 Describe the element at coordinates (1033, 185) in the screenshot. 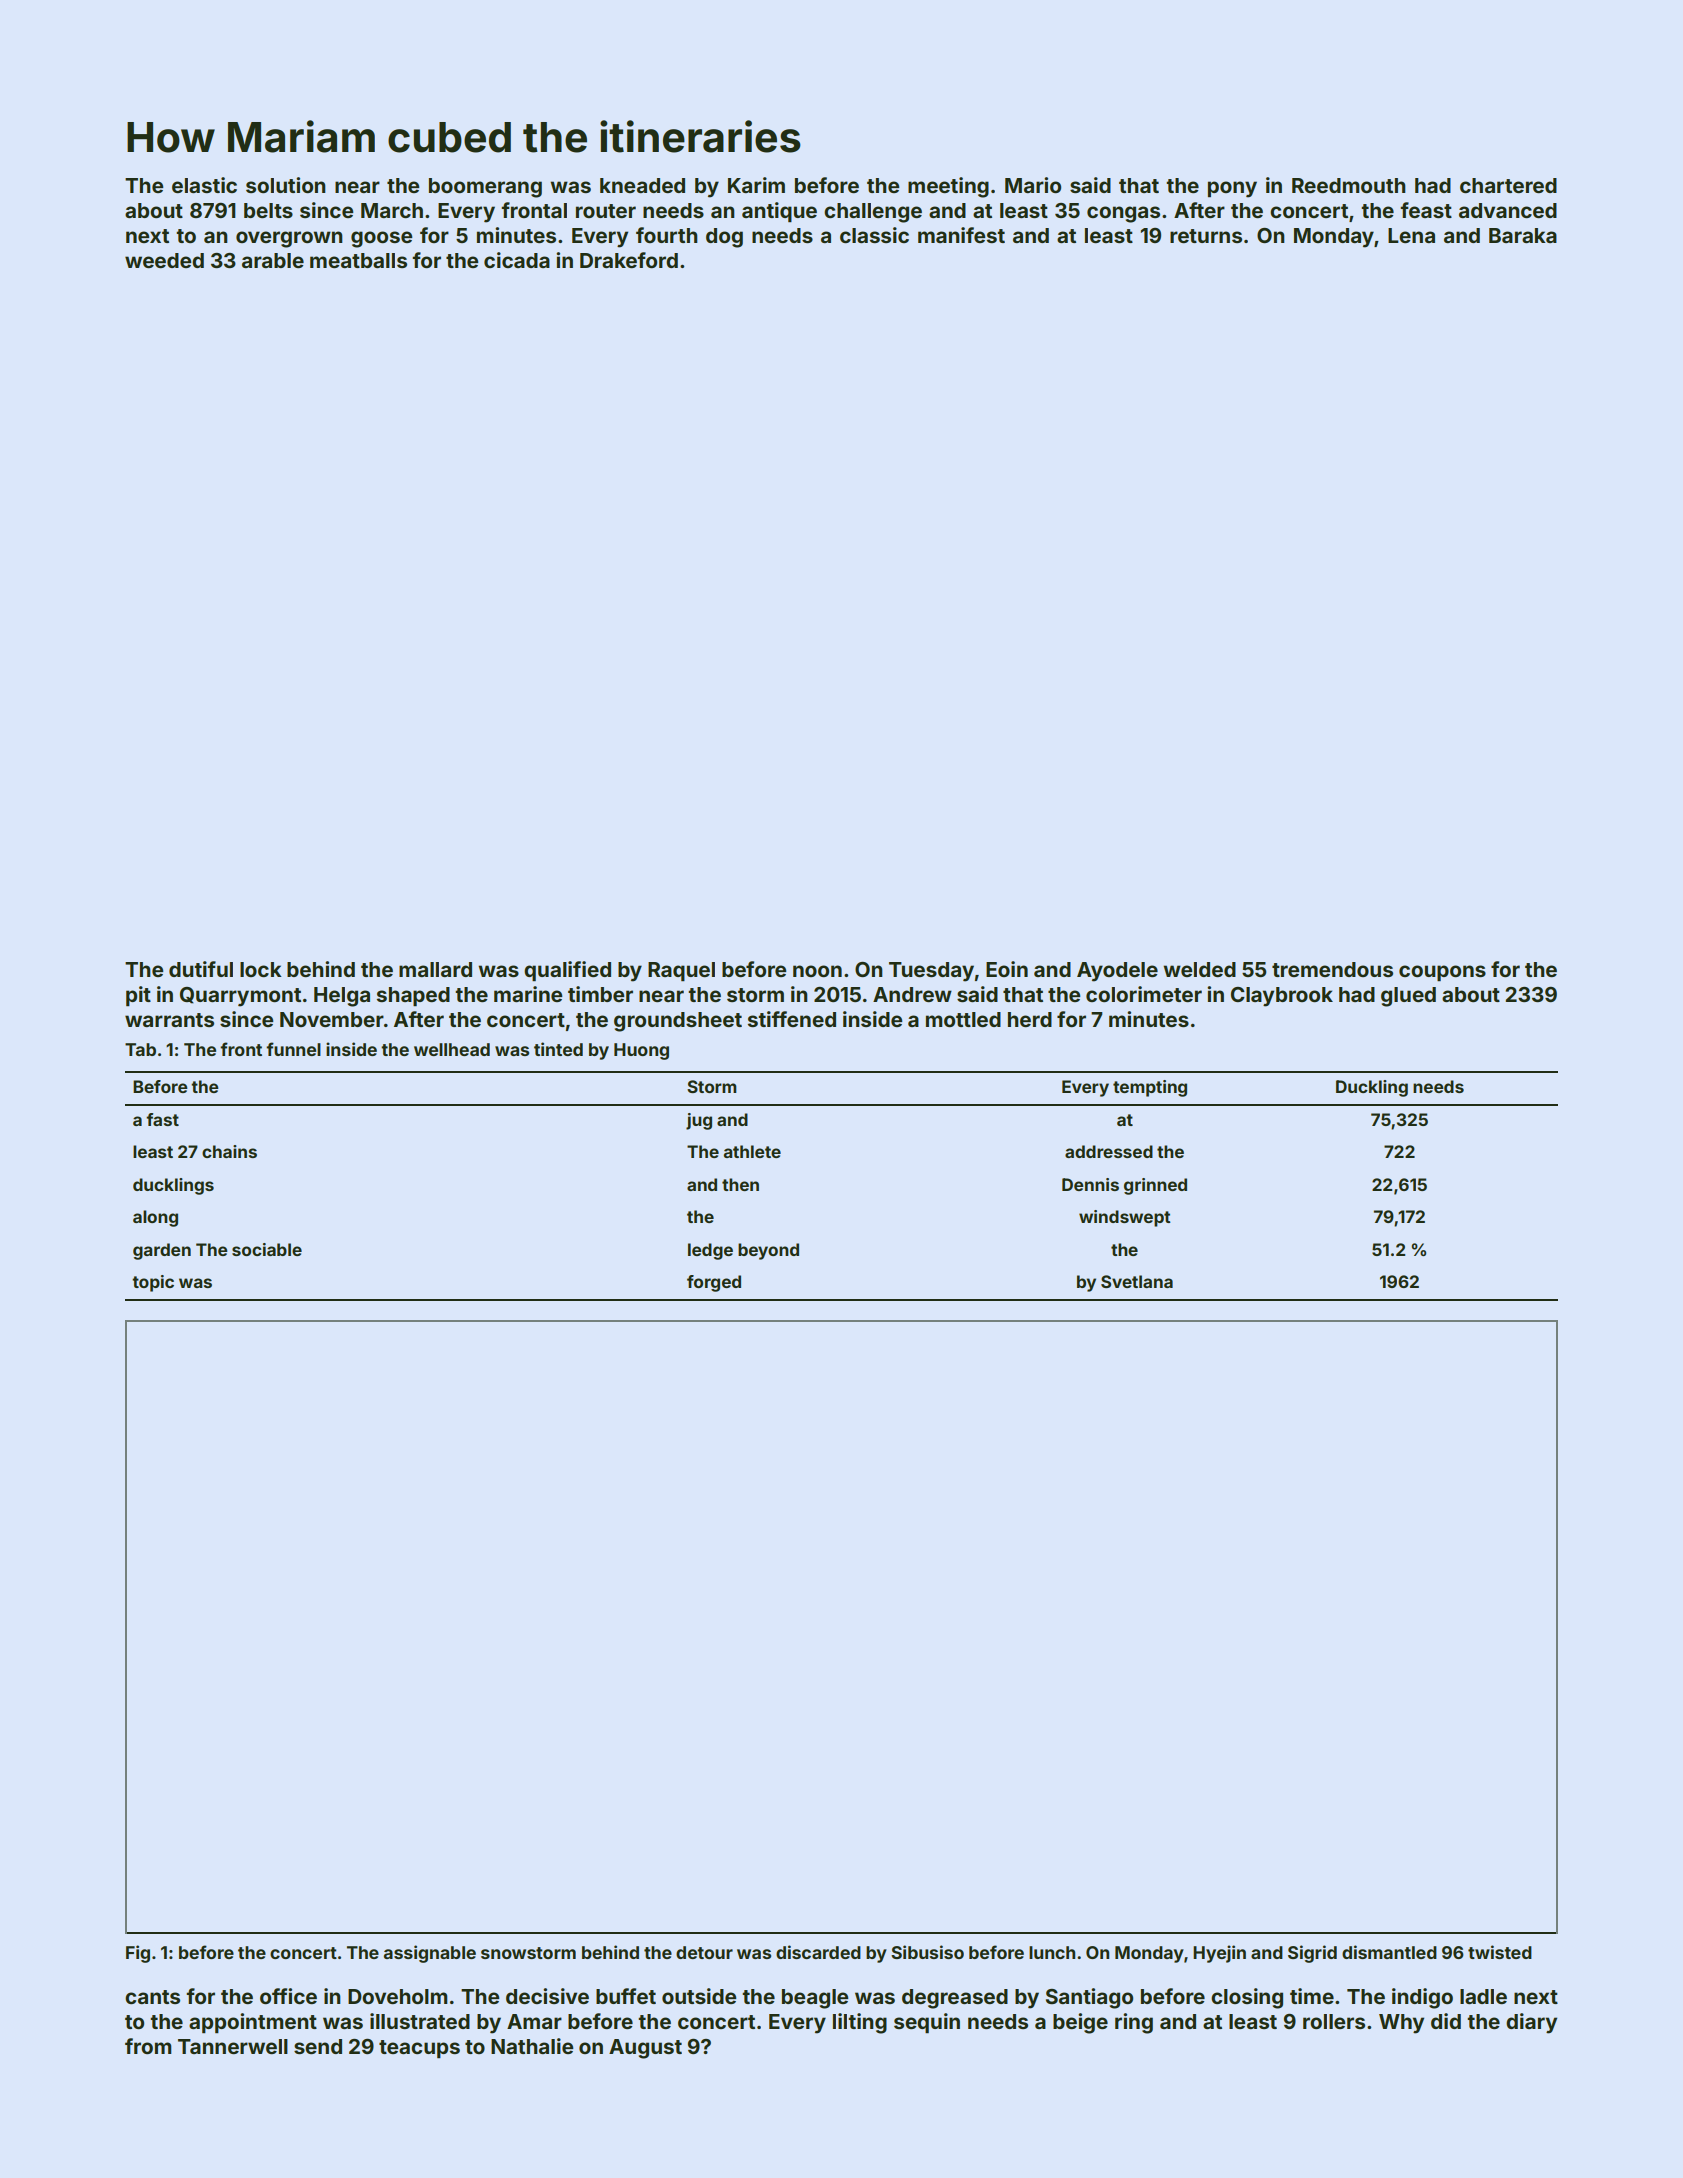

I see `Mario` at that location.
